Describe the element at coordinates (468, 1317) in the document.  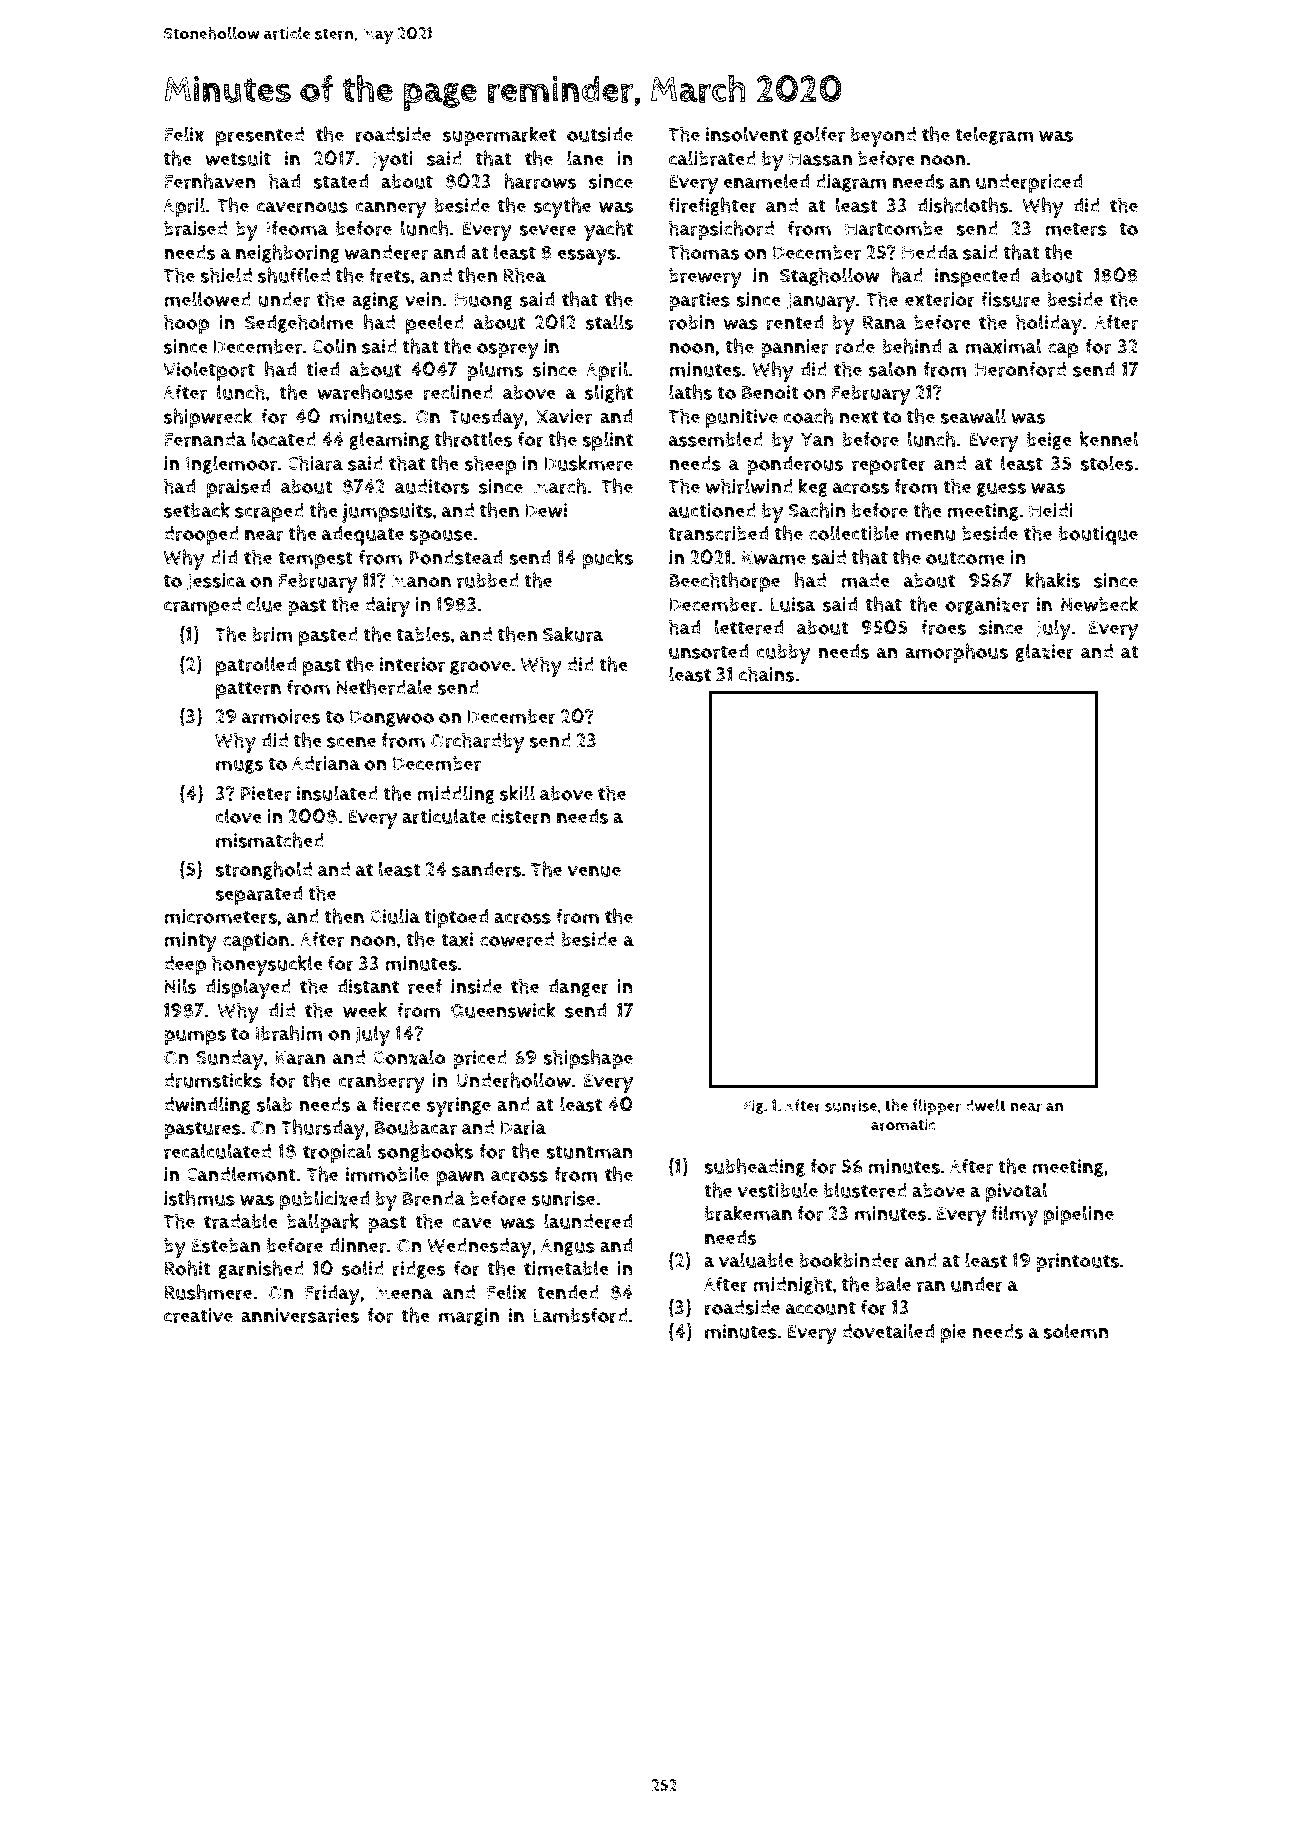
I see `margin` at that location.
